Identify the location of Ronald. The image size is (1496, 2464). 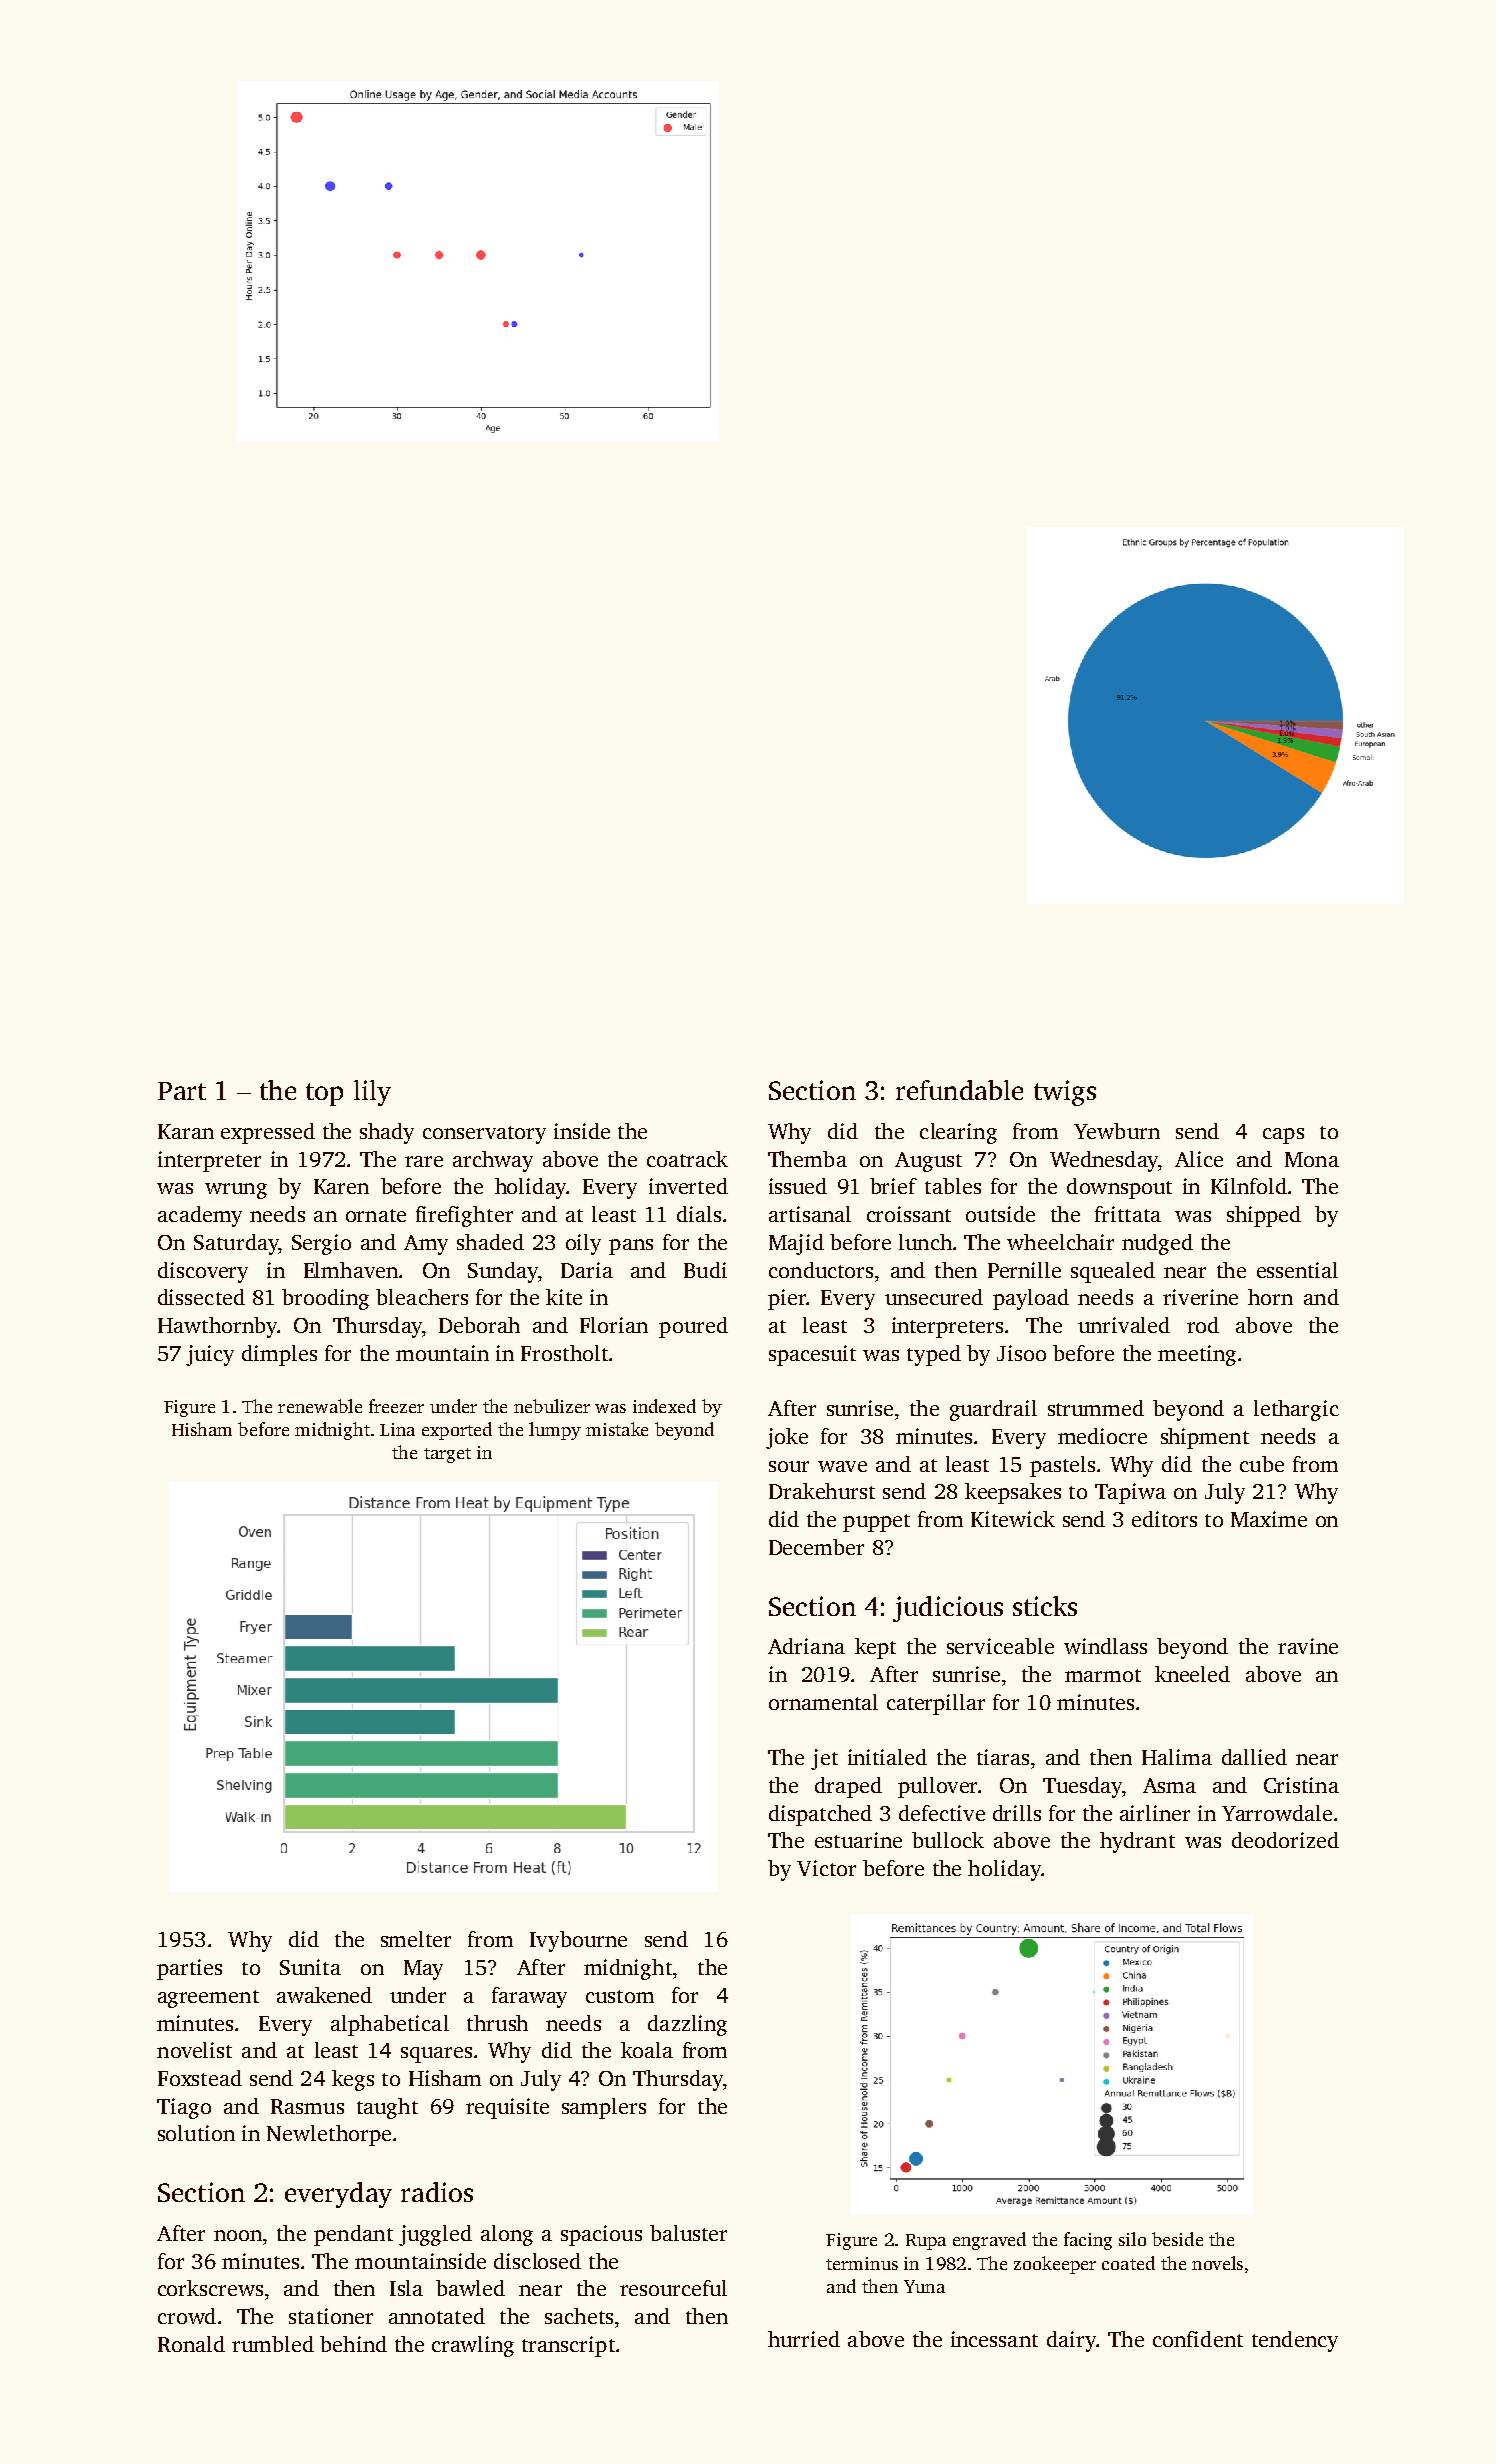
(191, 2344).
